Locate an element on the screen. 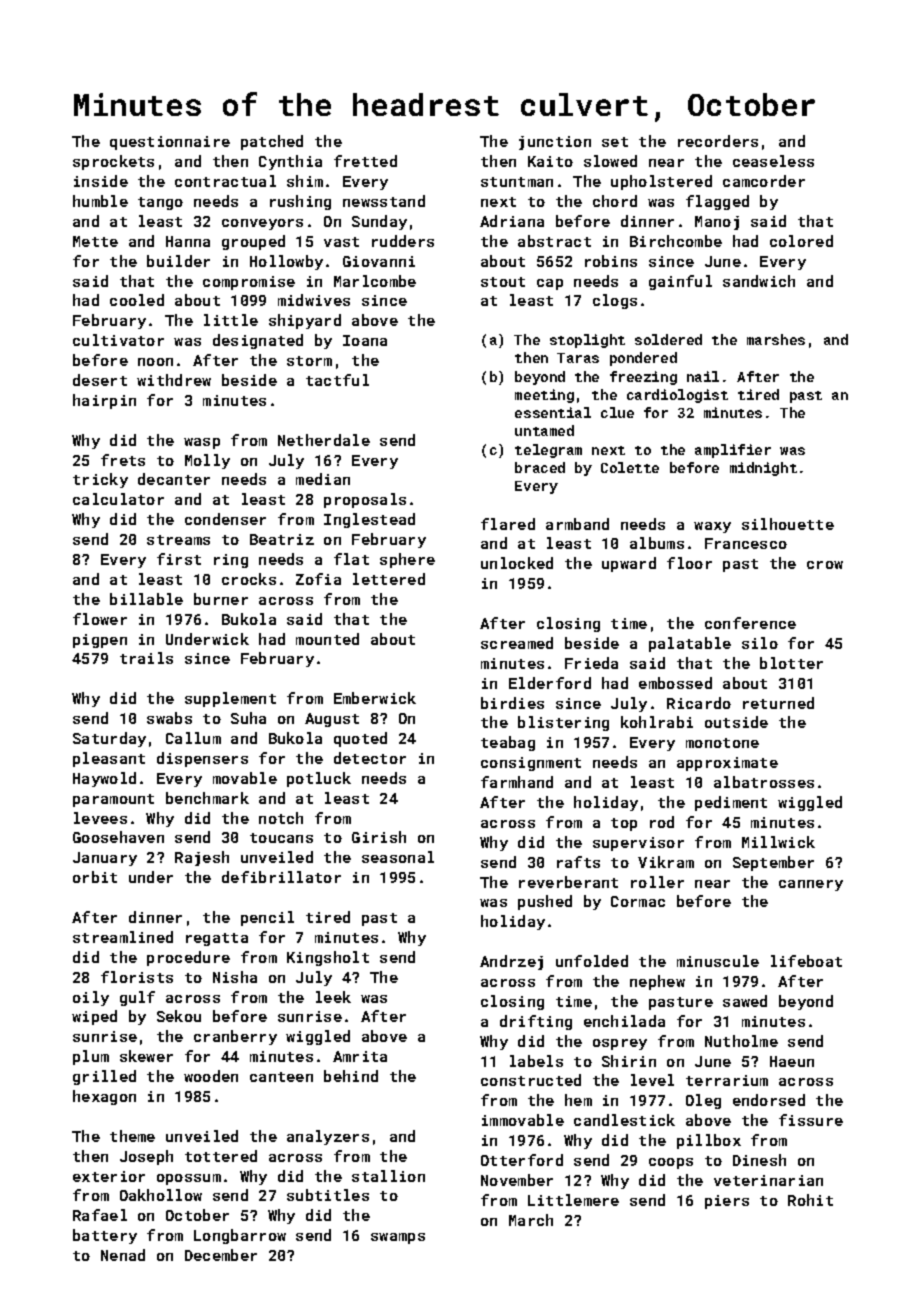 This screenshot has height=1308, width=924. Nenad is located at coordinates (123, 1255).
